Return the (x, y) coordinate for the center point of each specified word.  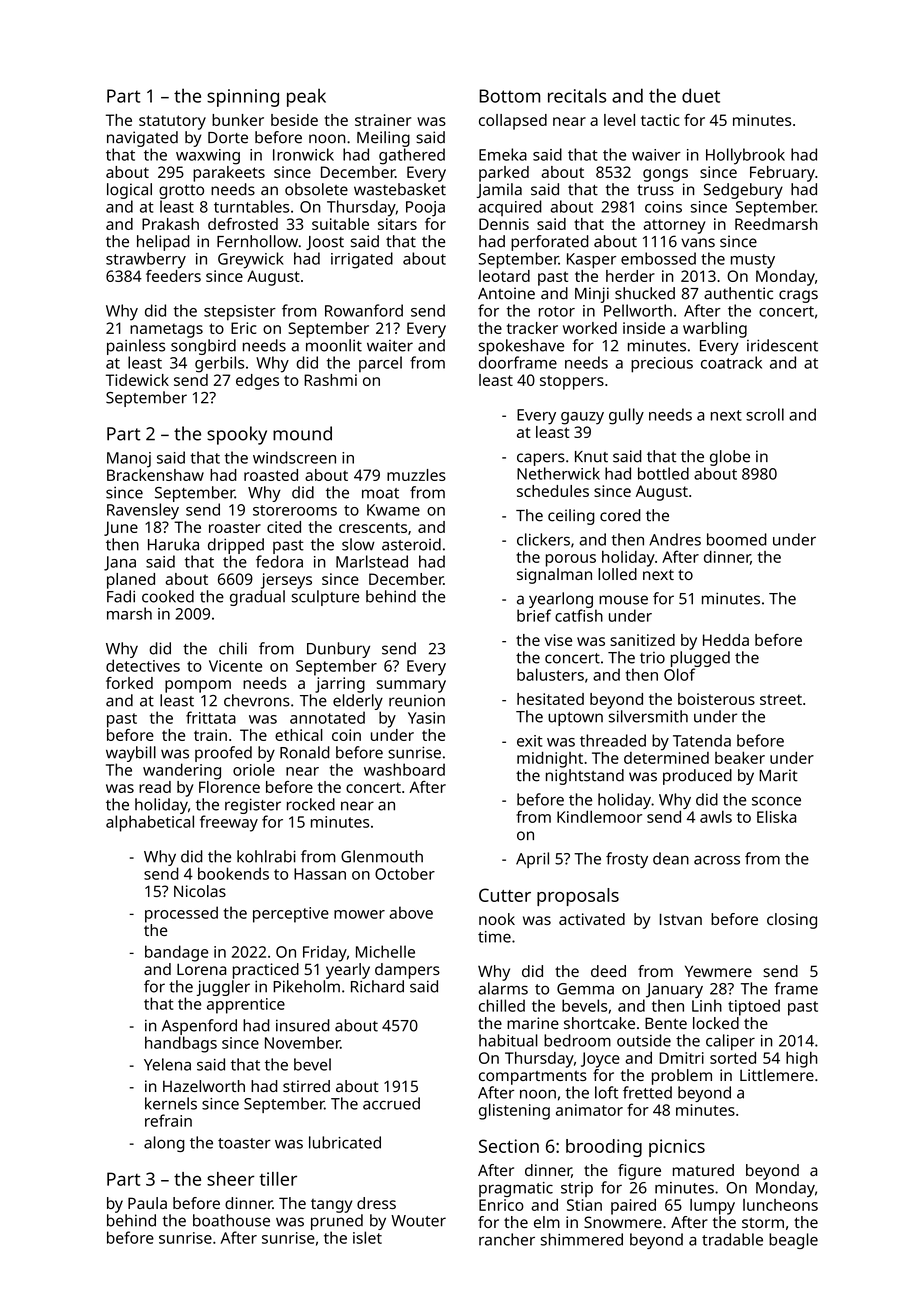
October (405, 873)
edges (257, 382)
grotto (181, 192)
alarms (503, 988)
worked (590, 328)
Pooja (425, 209)
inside (644, 328)
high (802, 1059)
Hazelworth (204, 1086)
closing (792, 921)
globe (730, 458)
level (619, 120)
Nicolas (200, 891)
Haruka (173, 544)
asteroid (411, 544)
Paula (147, 1203)
